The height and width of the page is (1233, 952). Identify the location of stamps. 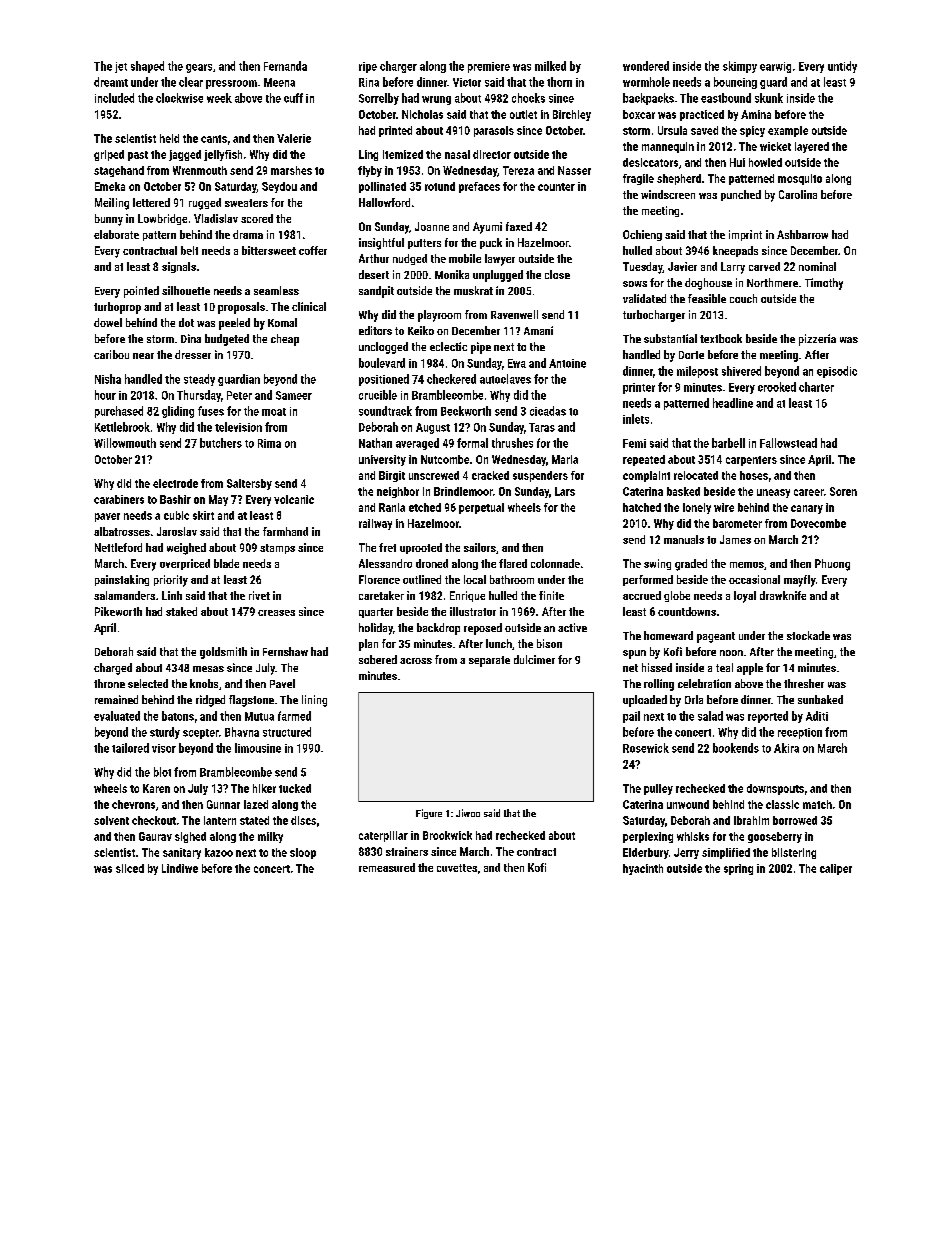
(277, 549).
